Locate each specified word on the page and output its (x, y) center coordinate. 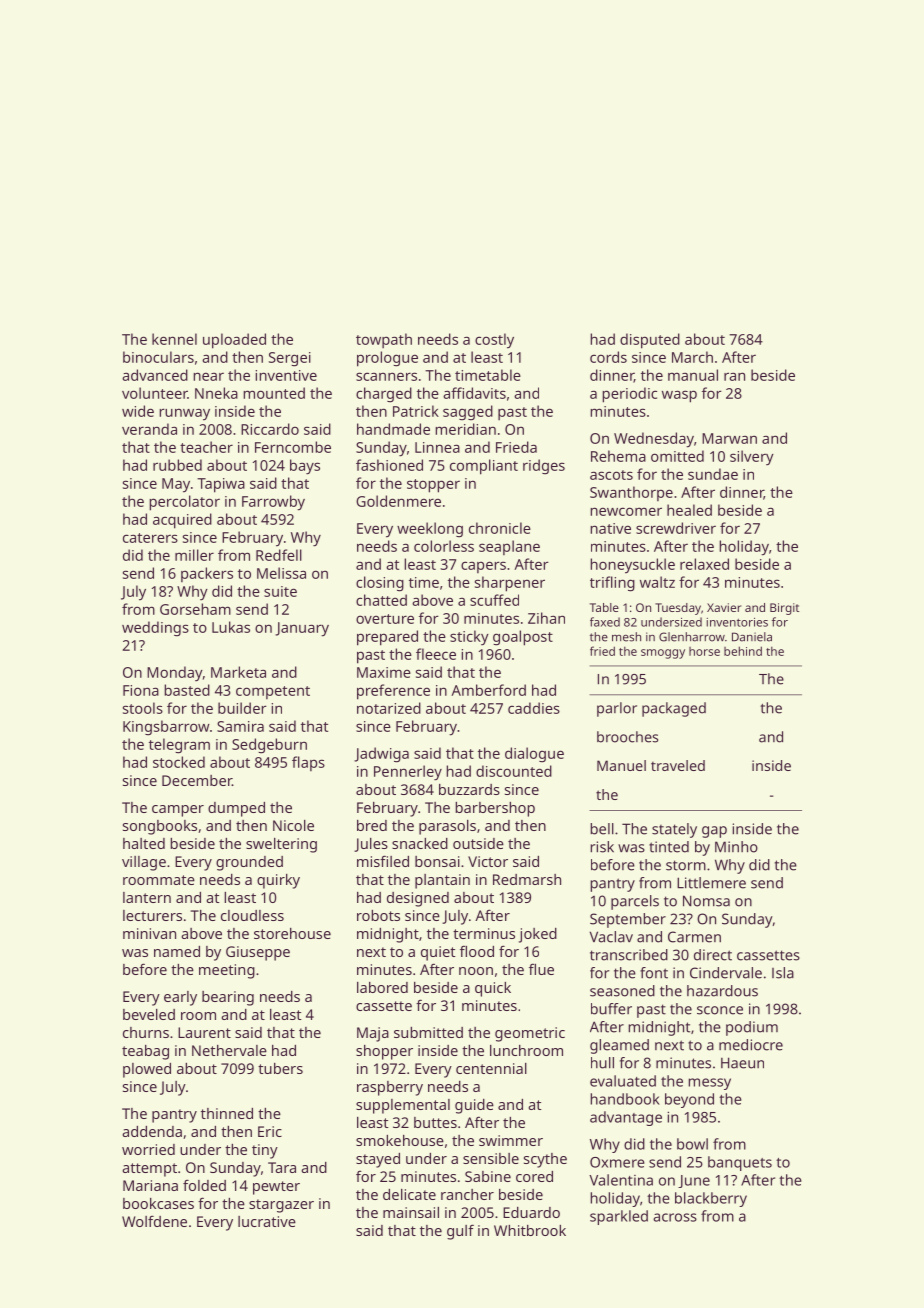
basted (187, 690)
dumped (236, 809)
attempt (149, 1170)
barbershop (495, 809)
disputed (650, 341)
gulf (460, 1232)
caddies (534, 708)
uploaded (234, 341)
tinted (669, 847)
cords (608, 357)
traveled (678, 765)
